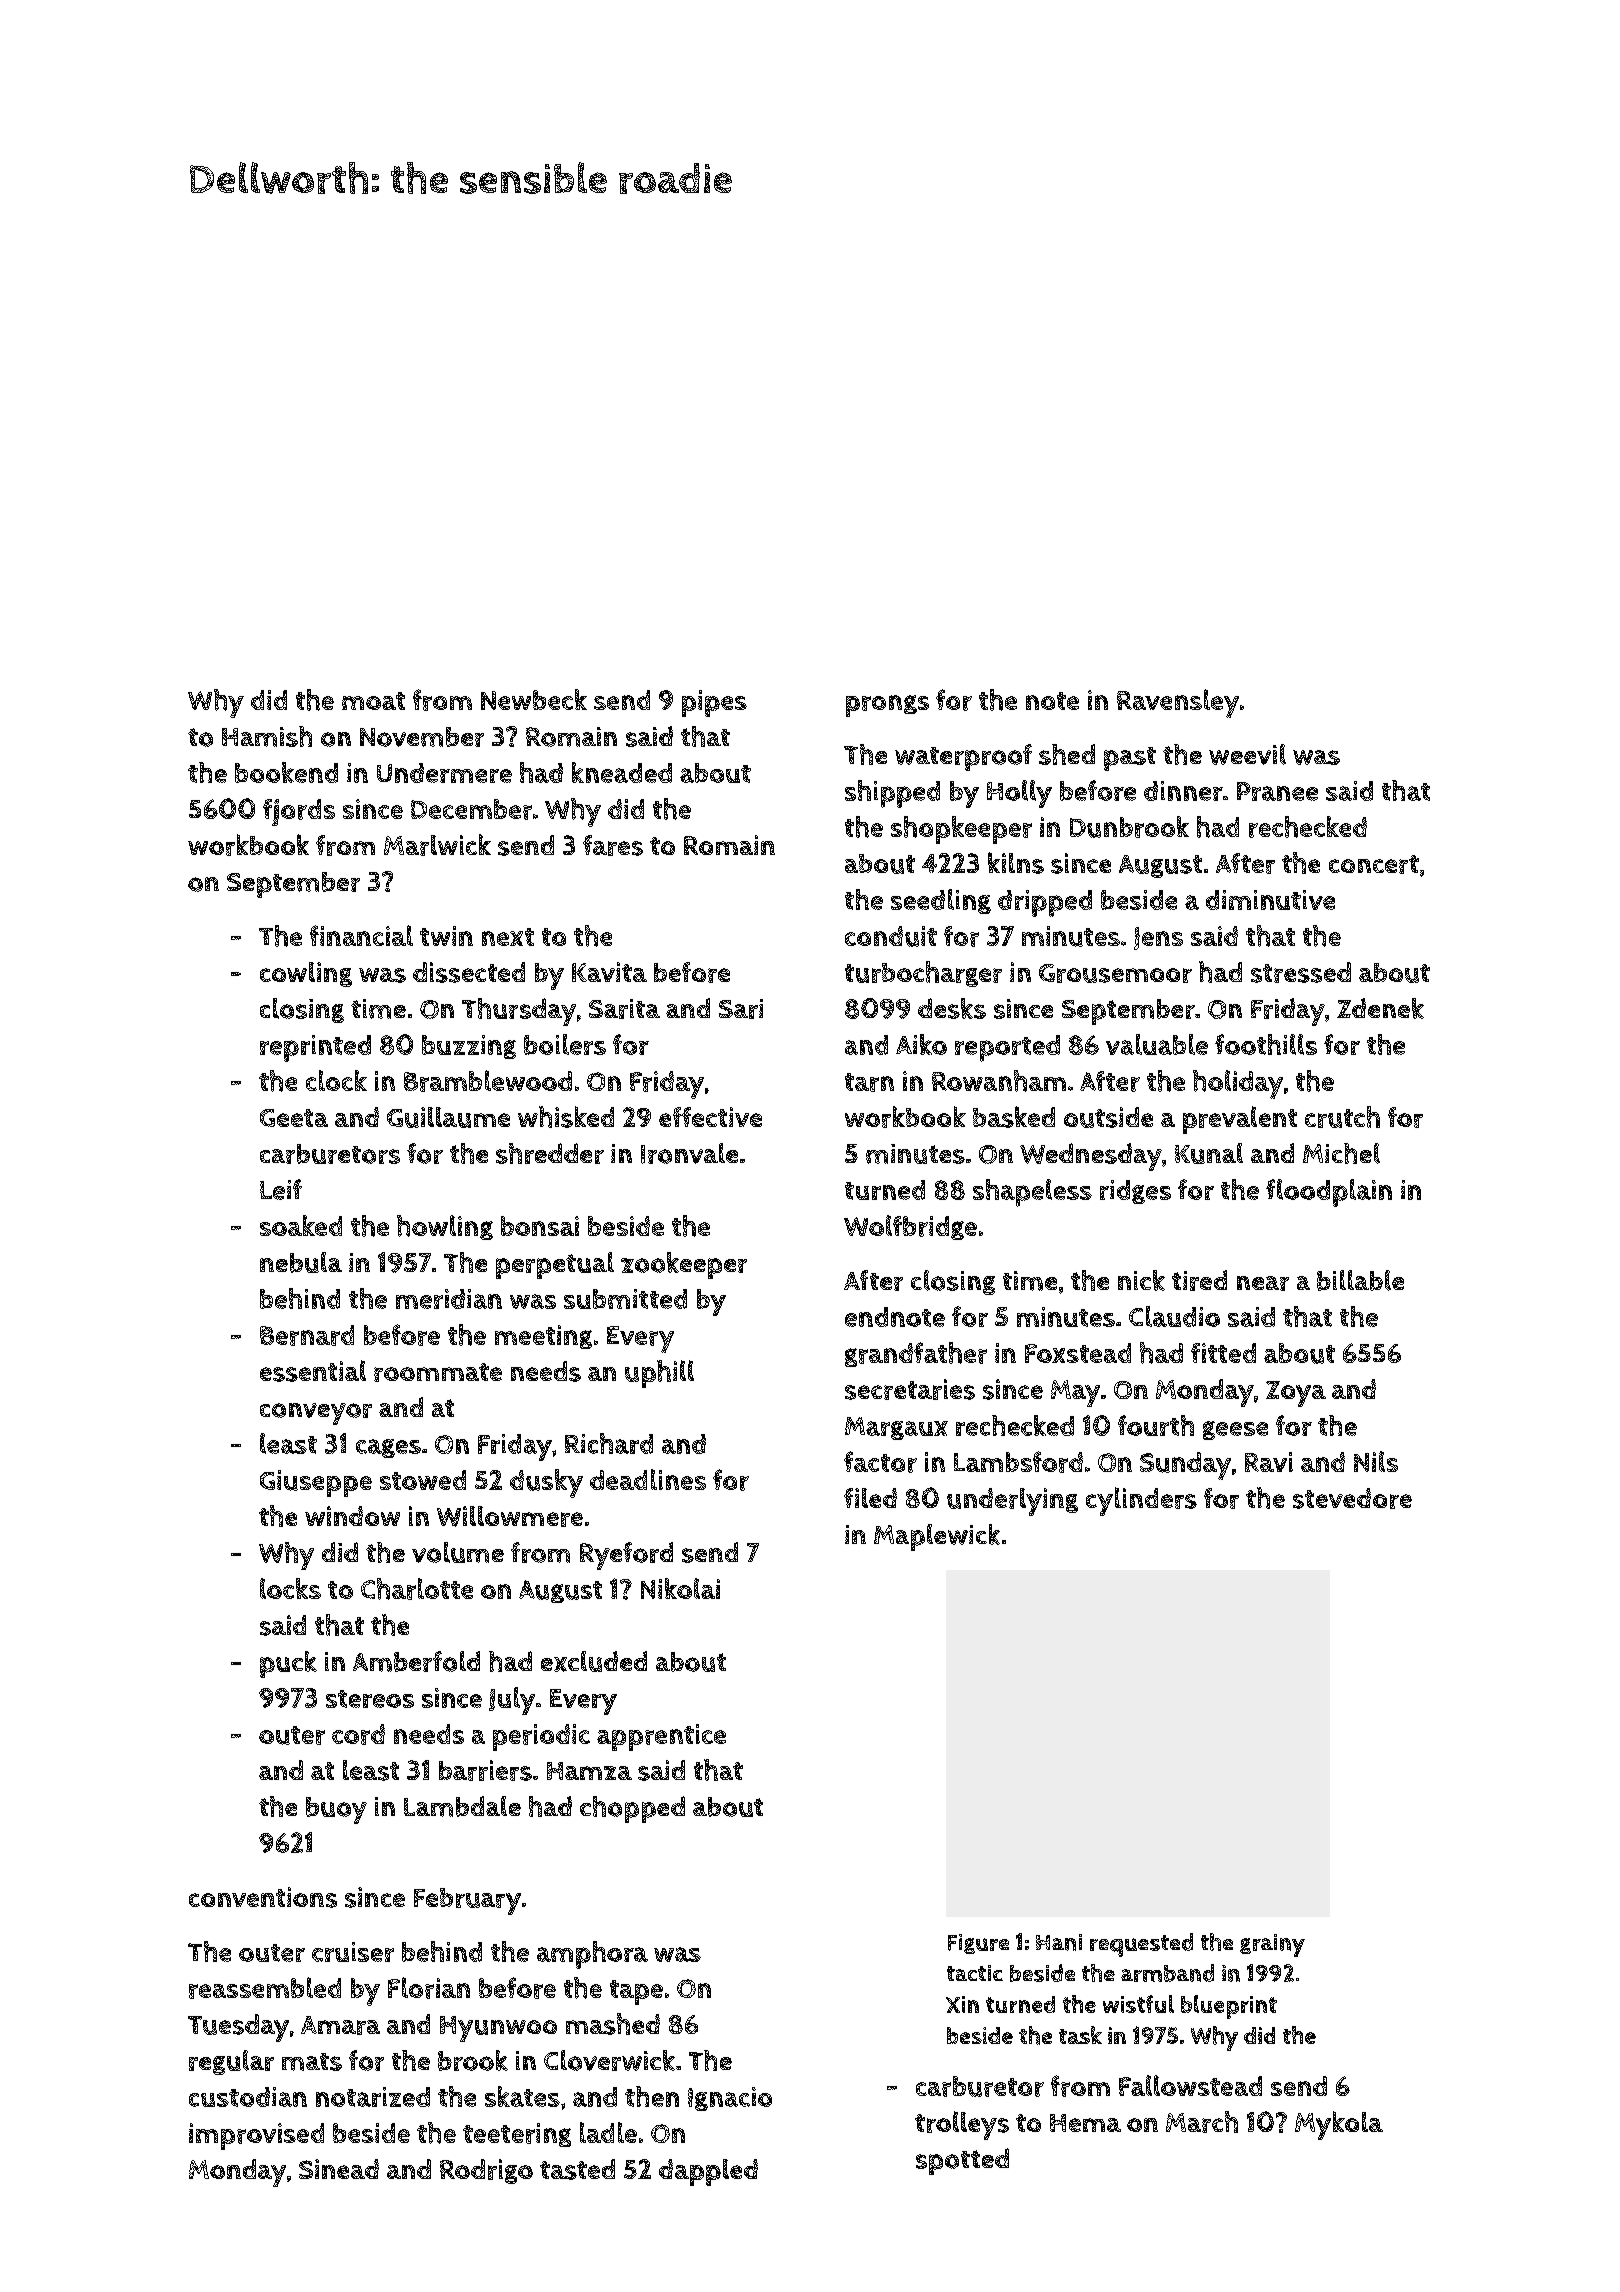  I want to click on stressed, so click(1301, 972).
